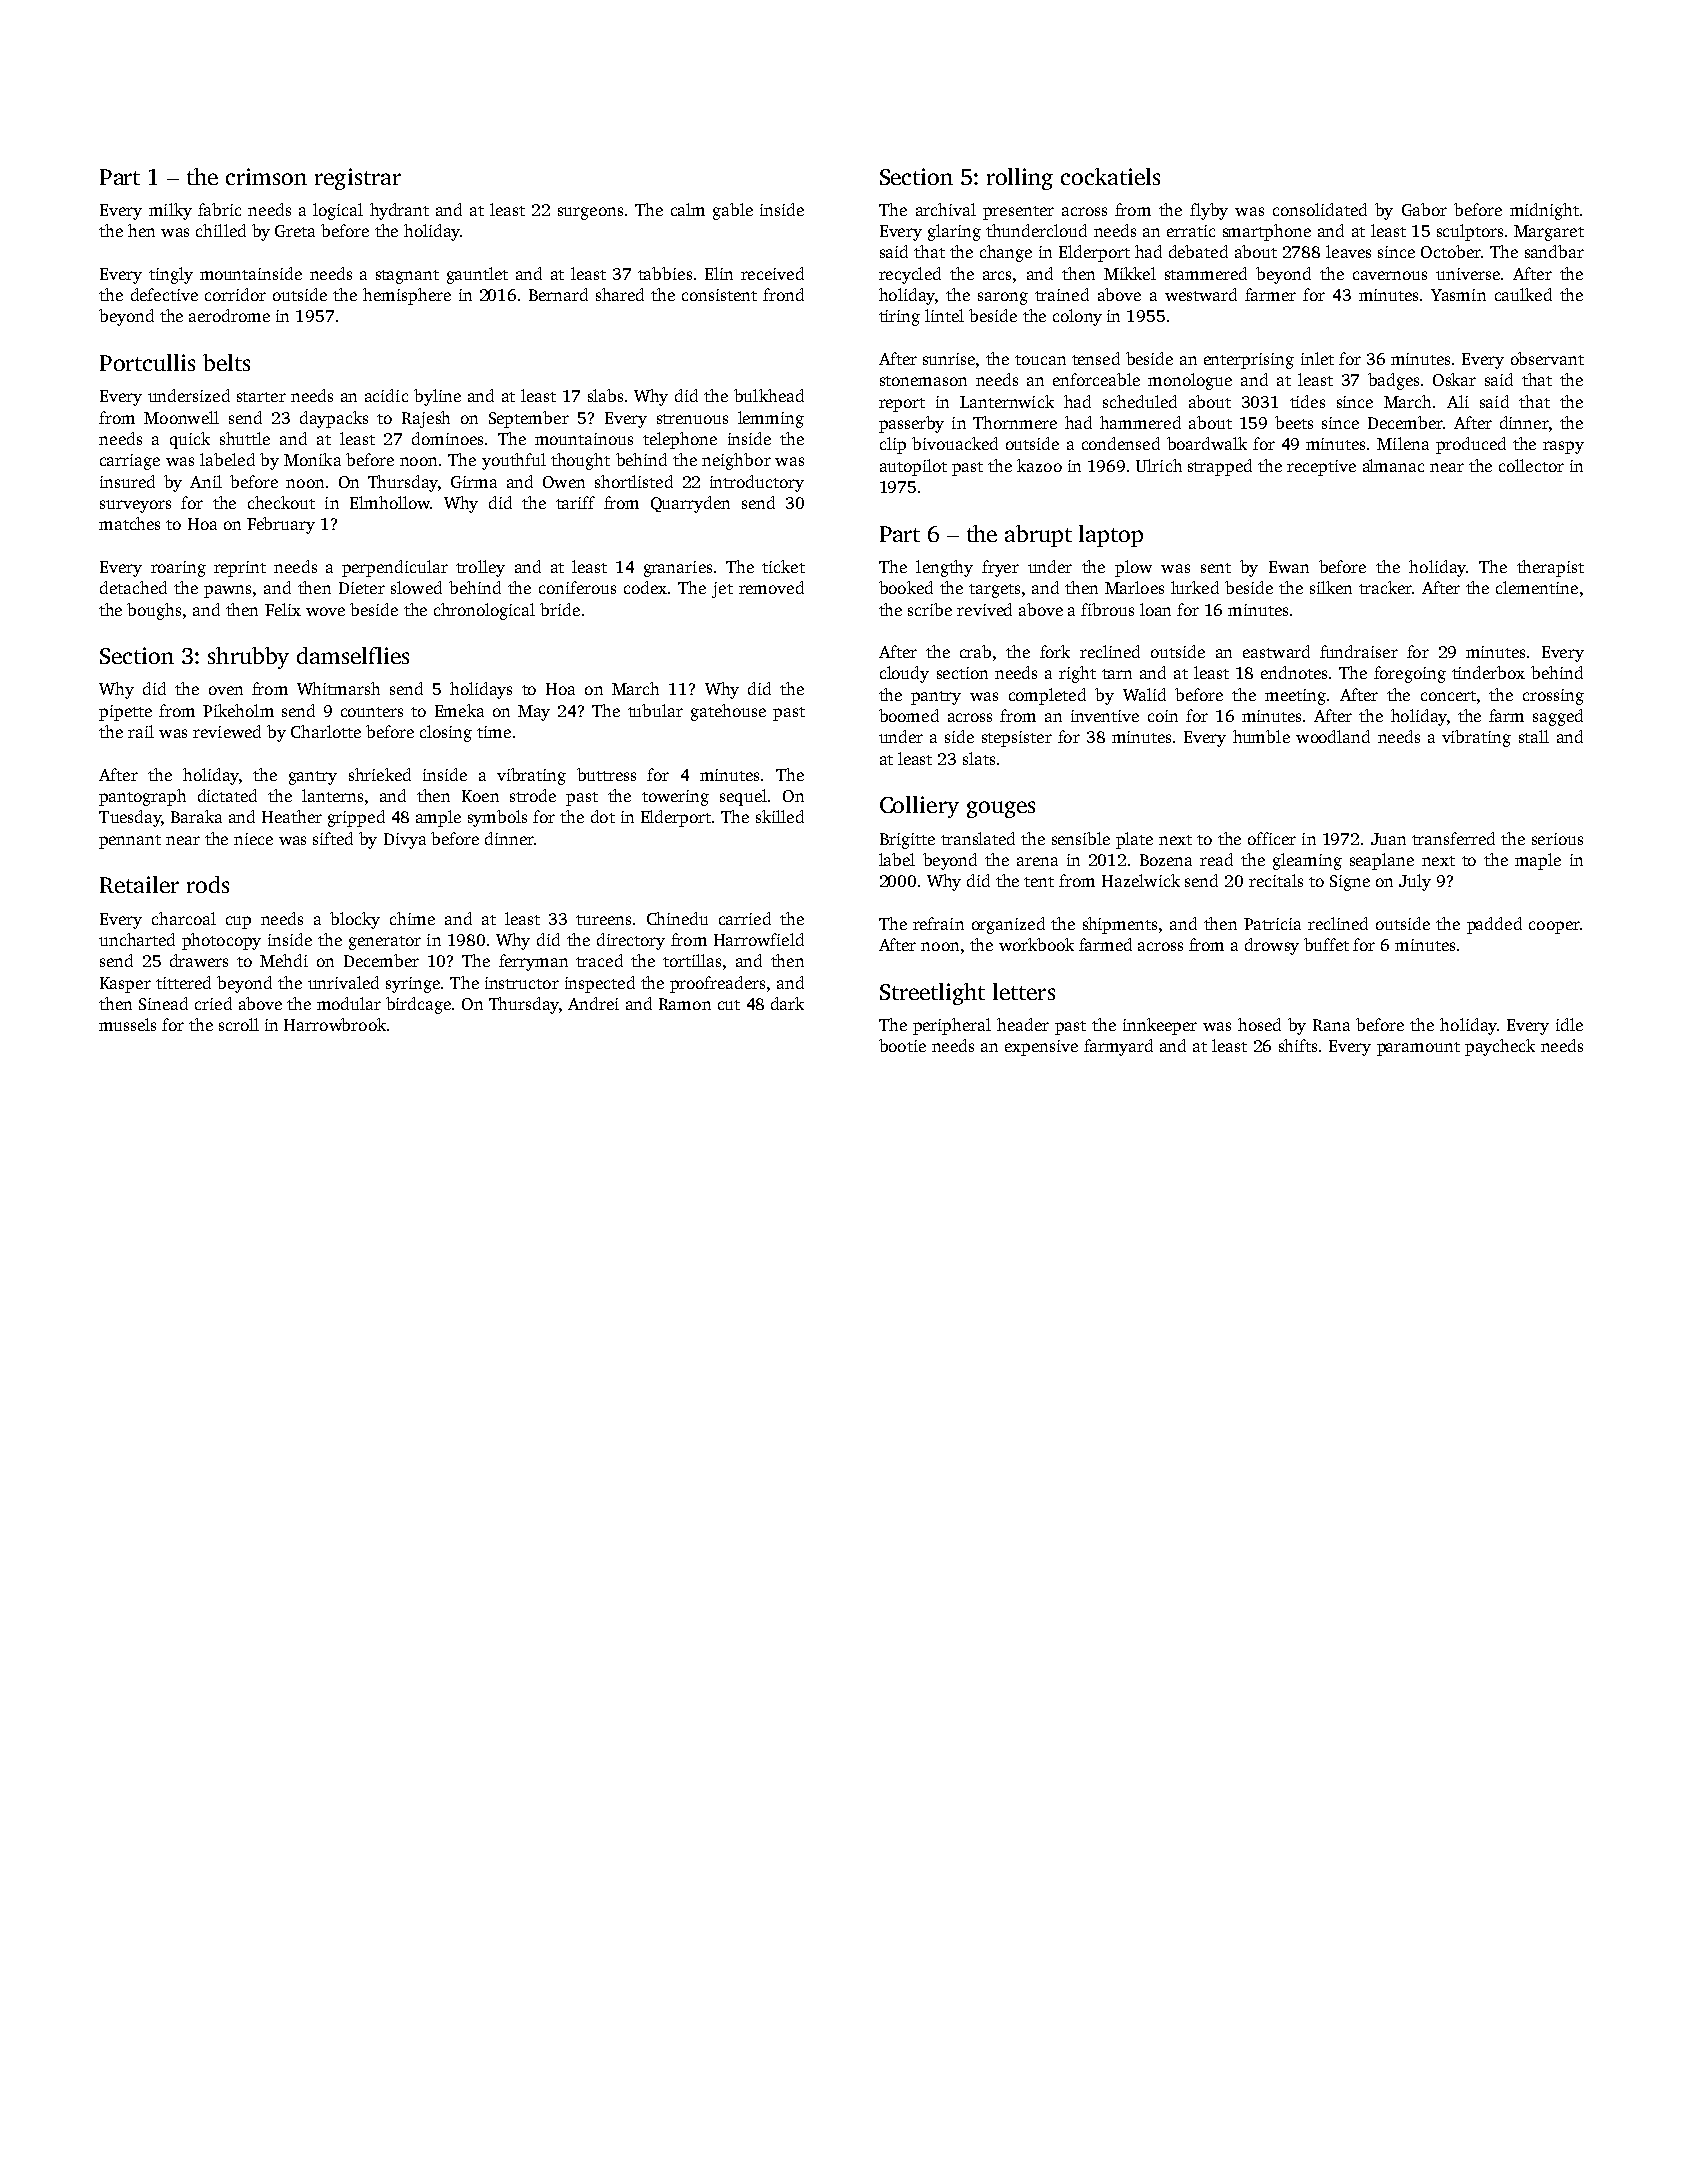 This screenshot has width=1683, height=2178. What do you see at coordinates (266, 176) in the screenshot?
I see `crimson` at bounding box center [266, 176].
